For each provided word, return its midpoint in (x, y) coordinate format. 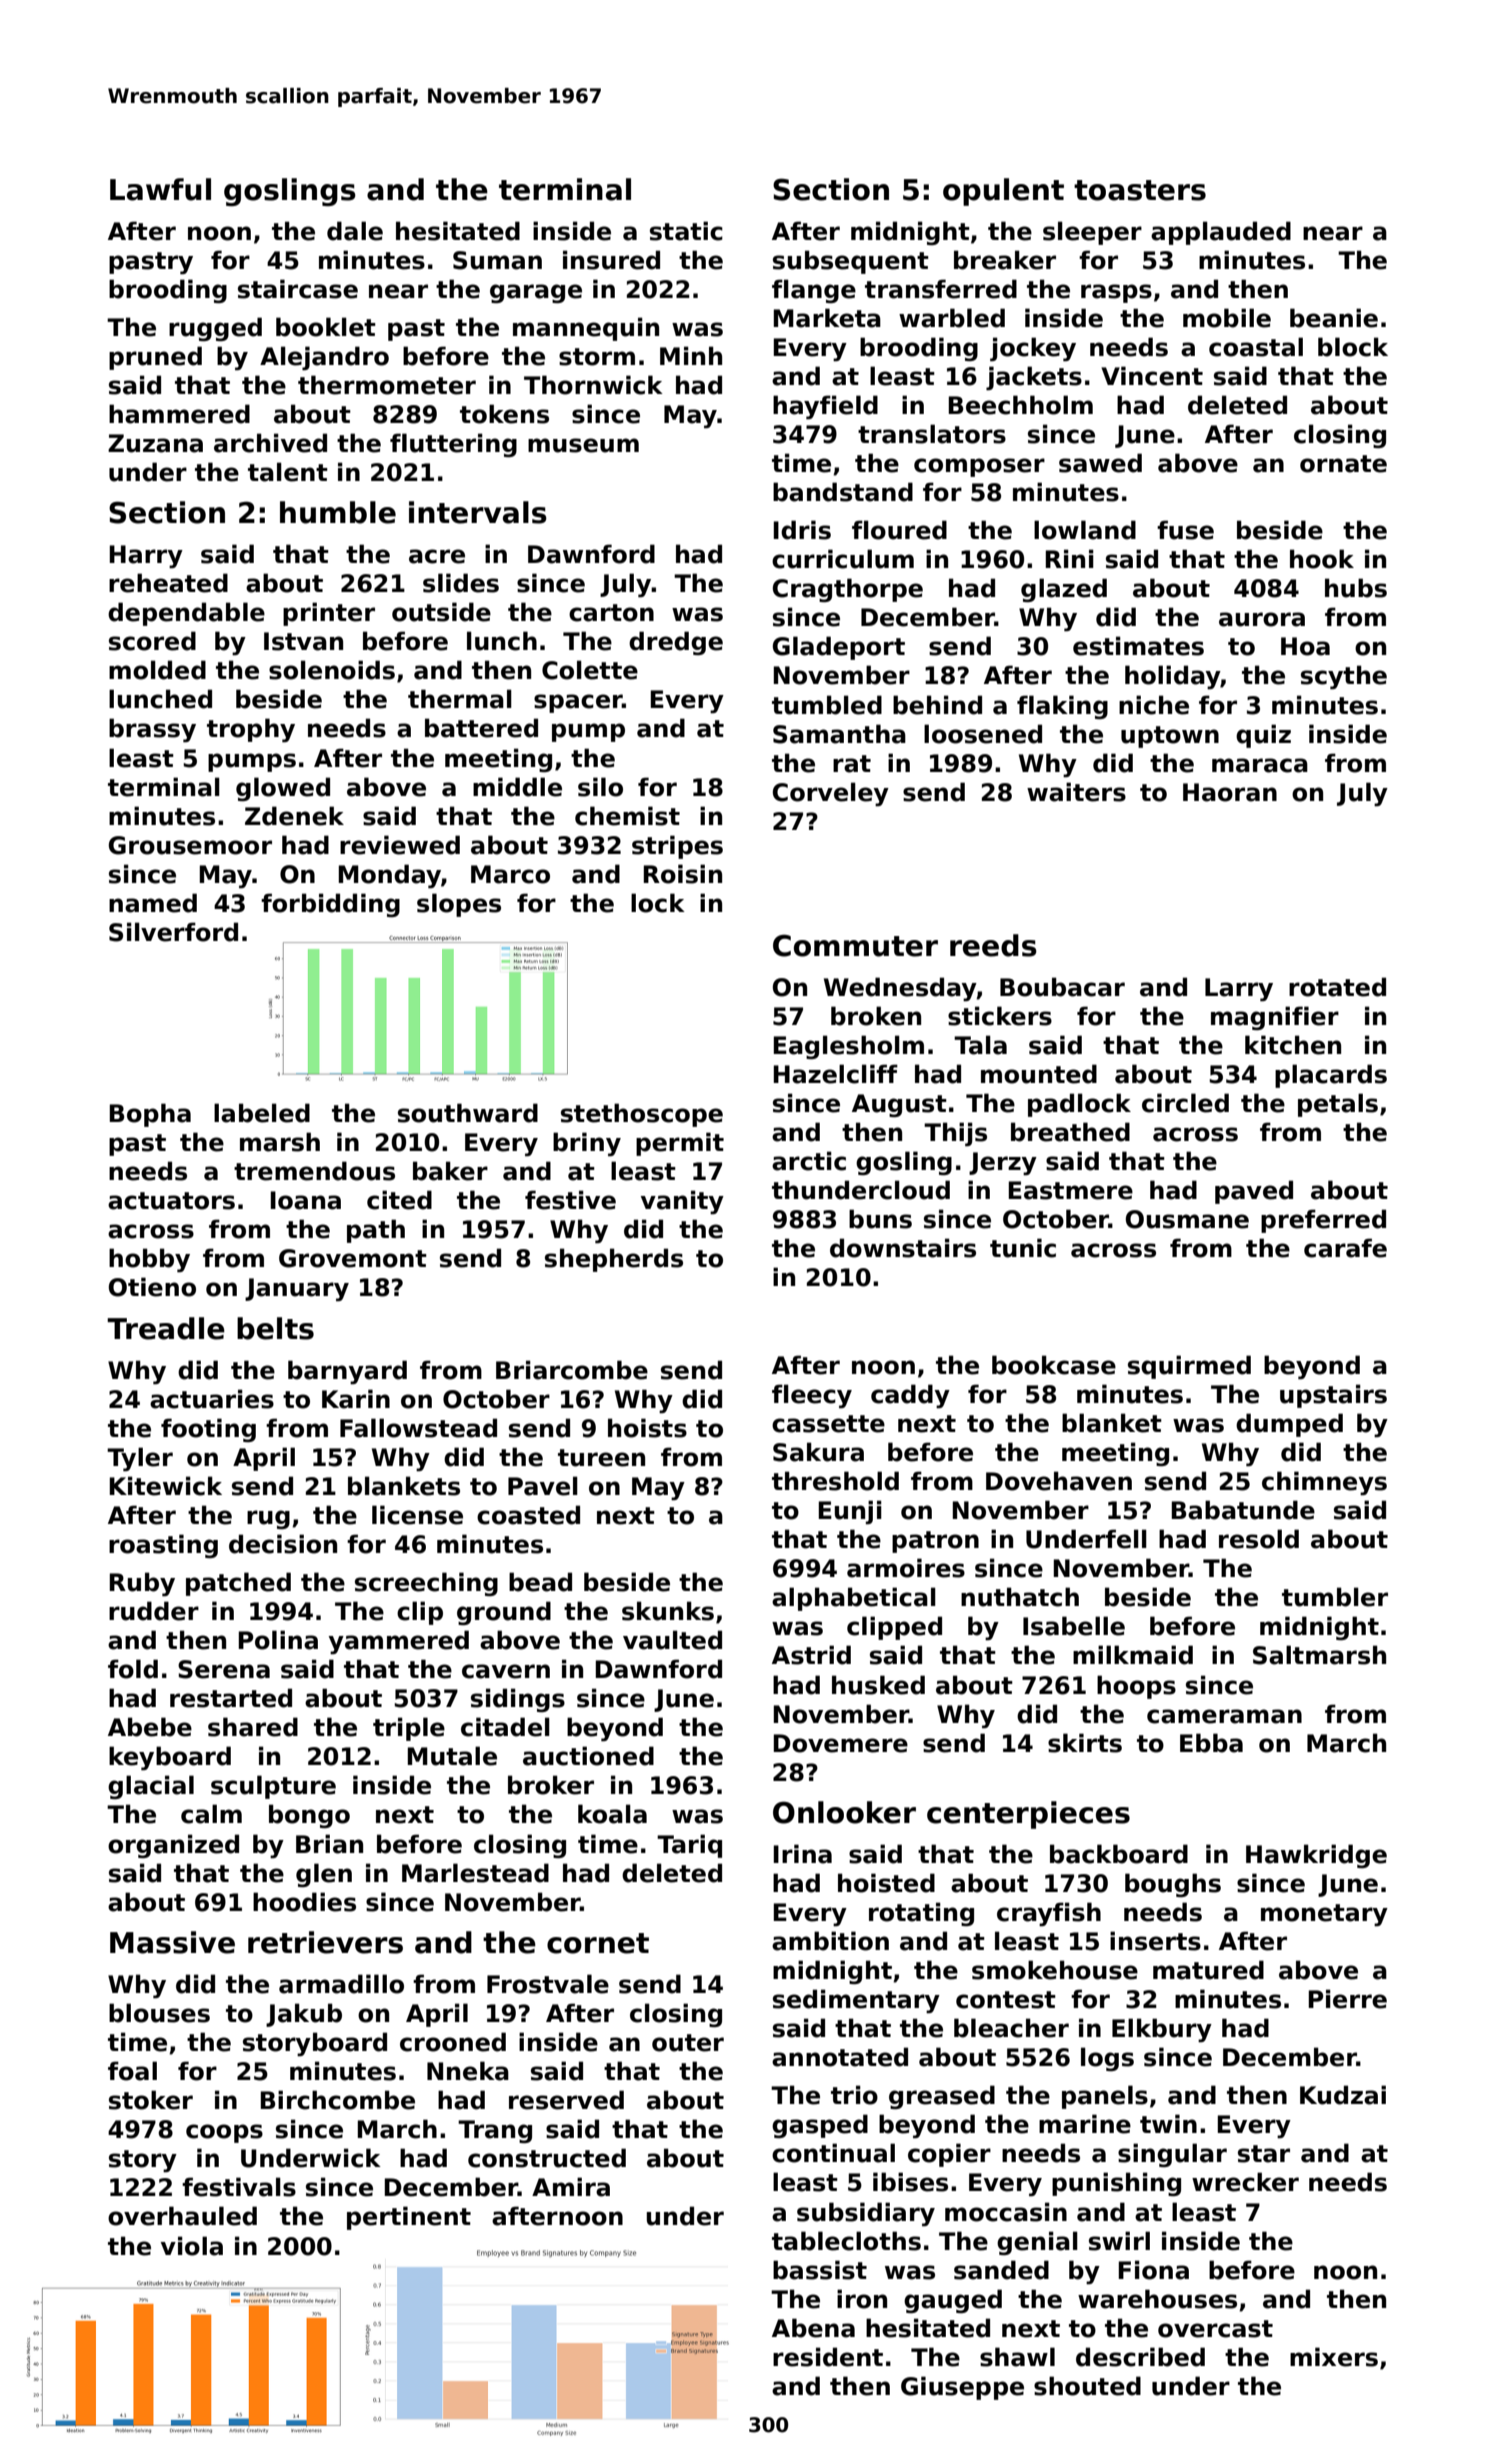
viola (192, 2246)
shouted (1087, 2386)
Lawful (160, 189)
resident (828, 2357)
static (686, 231)
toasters (1140, 190)
